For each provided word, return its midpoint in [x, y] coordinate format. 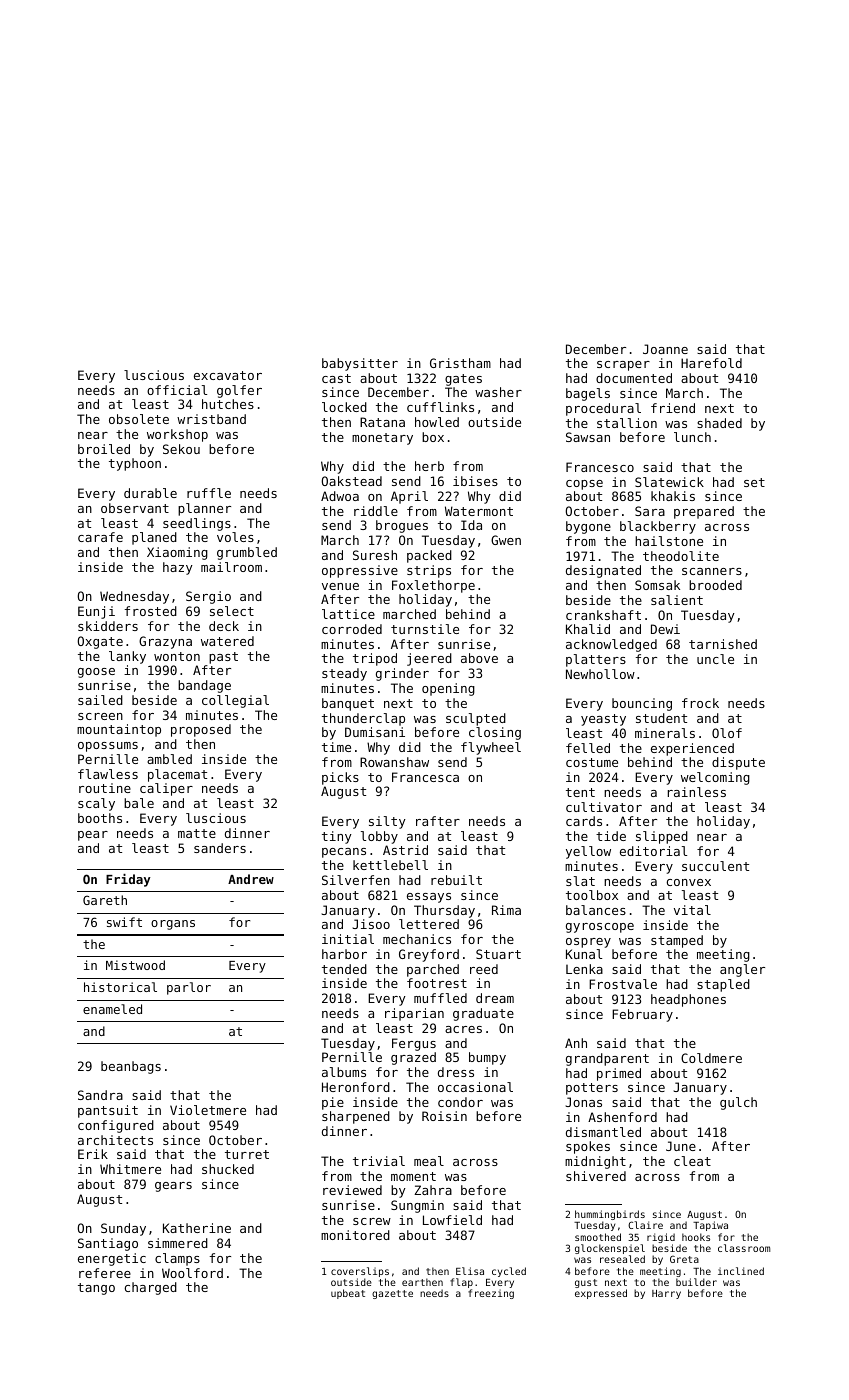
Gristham [460, 363]
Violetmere [208, 1110]
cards [584, 821]
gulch [738, 1103]
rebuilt [456, 880]
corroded [352, 629]
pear [93, 836]
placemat [177, 775]
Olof [727, 733]
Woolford [192, 1273]
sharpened [356, 1117]
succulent [715, 866]
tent [580, 792]
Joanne [665, 349]
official [177, 390]
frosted [151, 611]
